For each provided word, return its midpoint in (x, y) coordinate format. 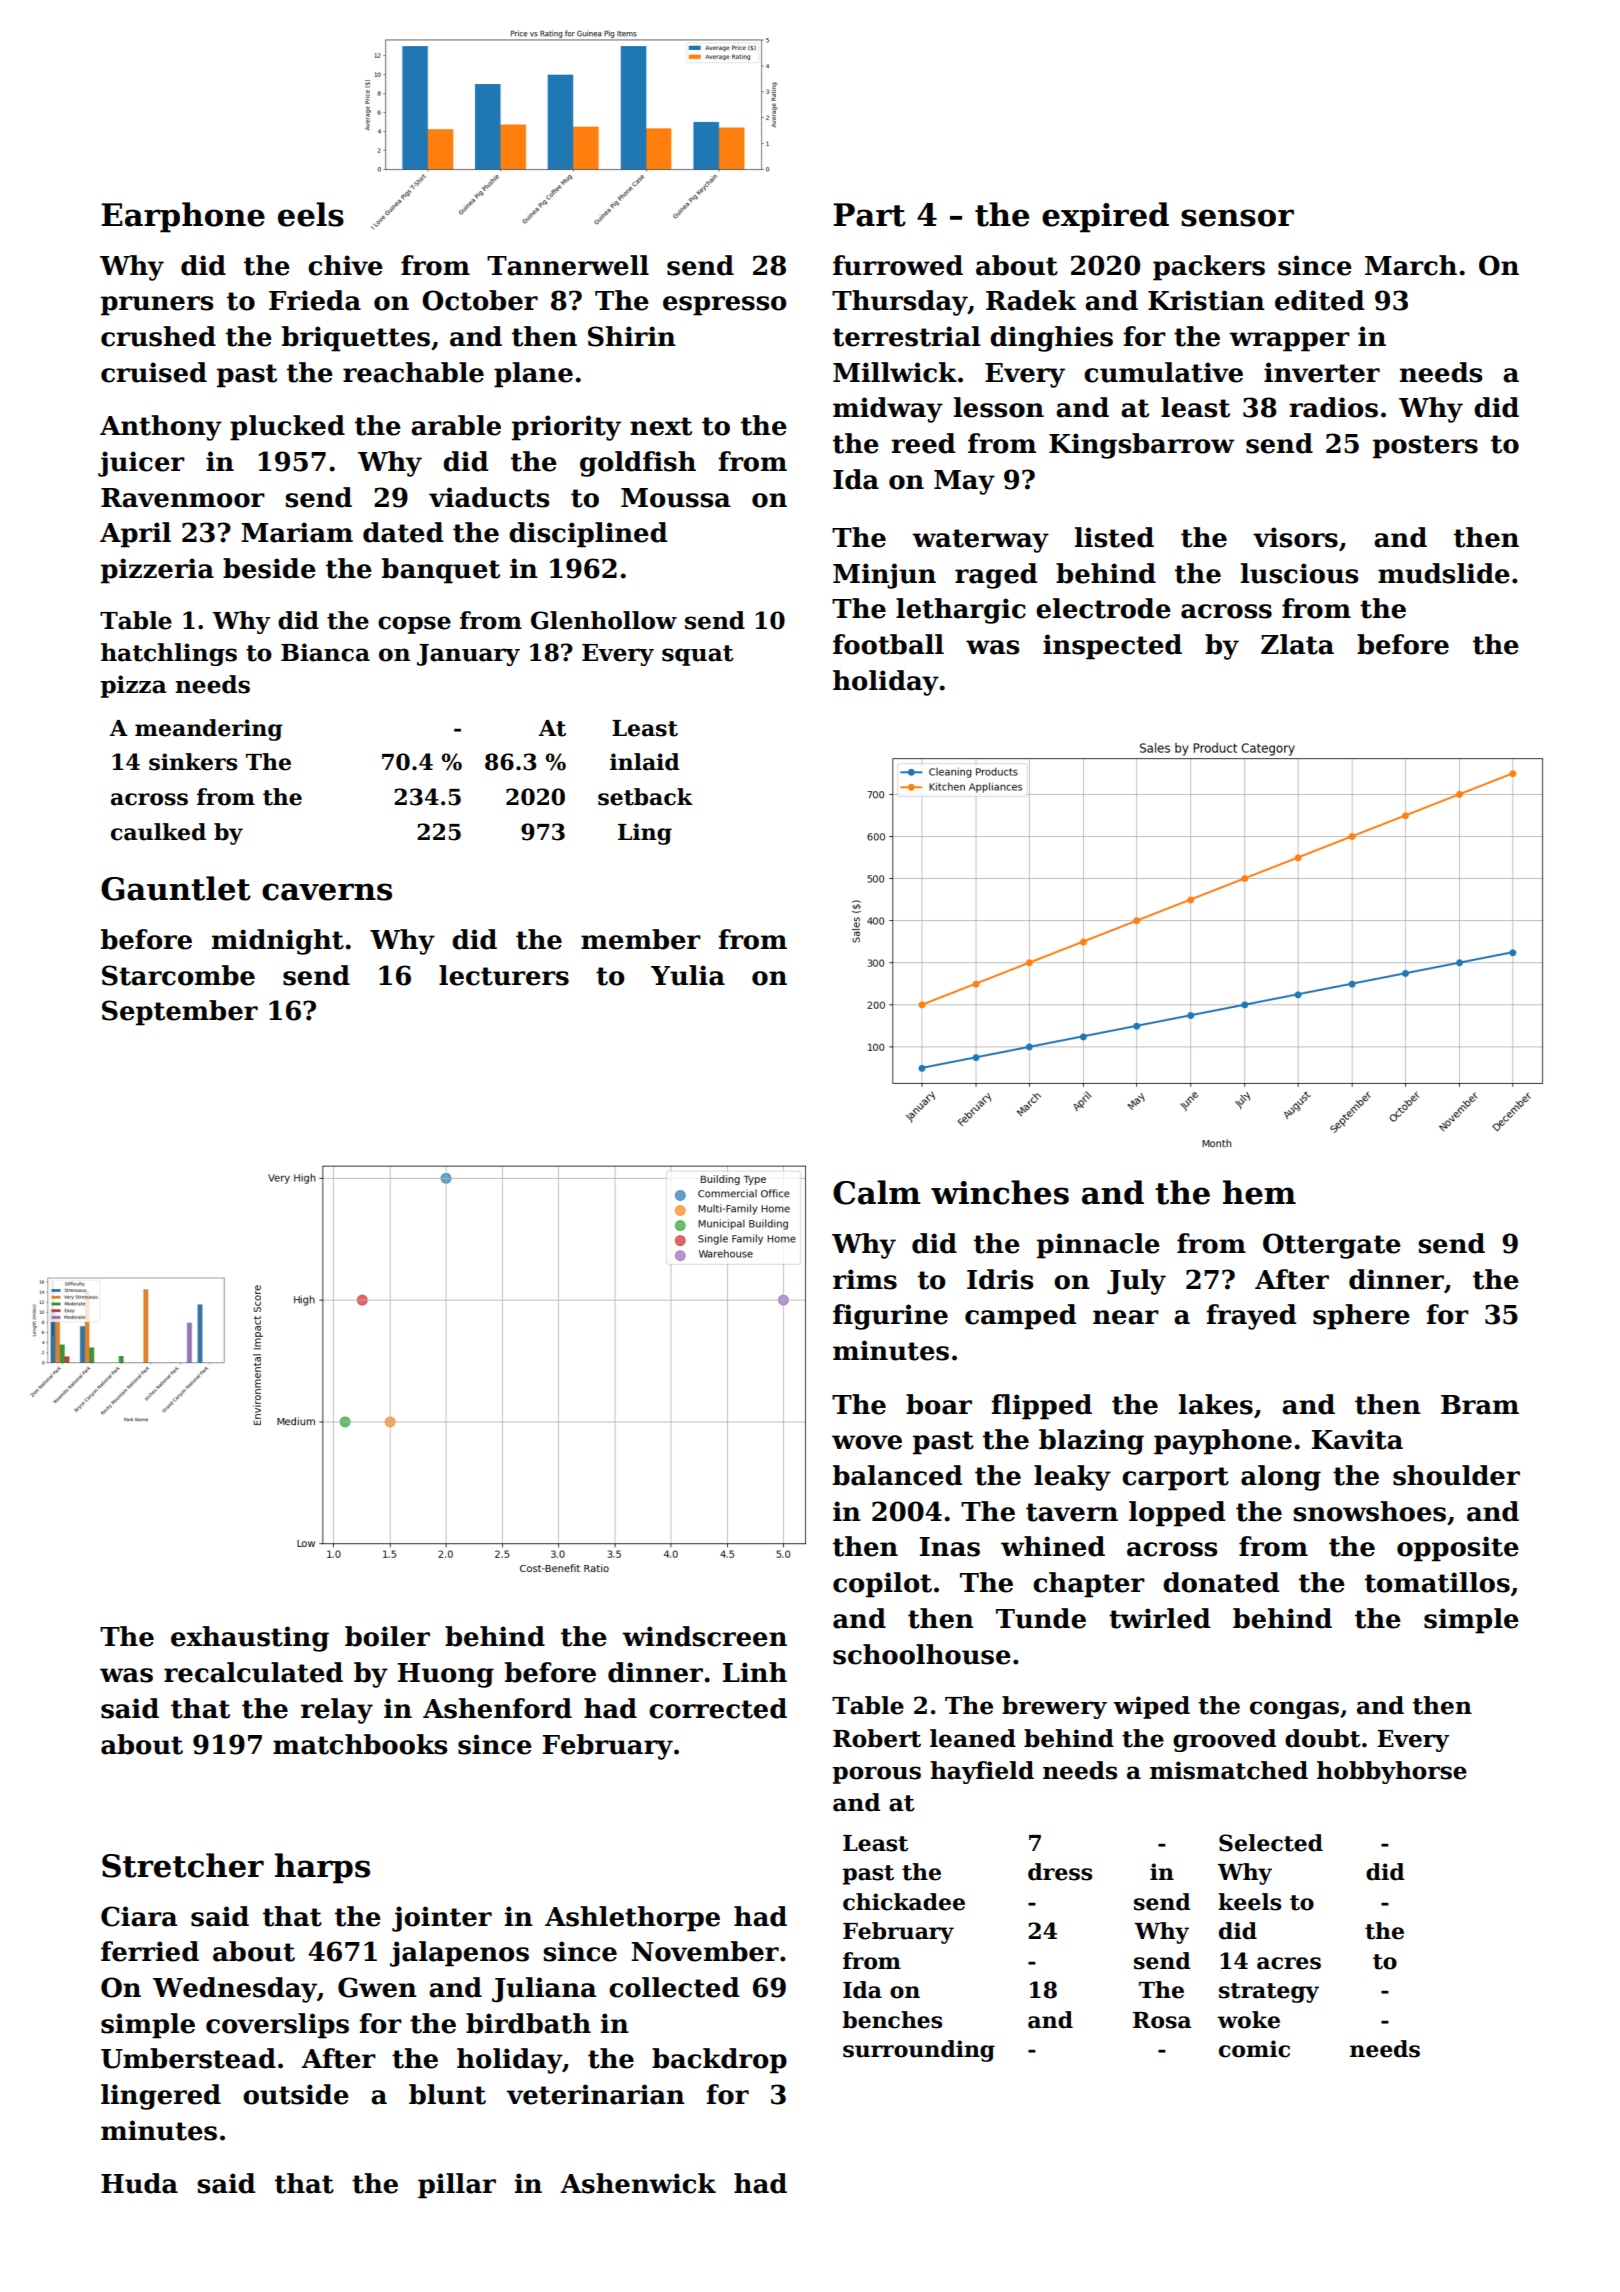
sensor (1237, 218)
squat (698, 655)
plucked (287, 428)
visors (1295, 537)
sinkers (193, 762)
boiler (387, 1636)
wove (867, 1442)
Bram (1480, 1405)
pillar (457, 2186)
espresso (725, 306)
